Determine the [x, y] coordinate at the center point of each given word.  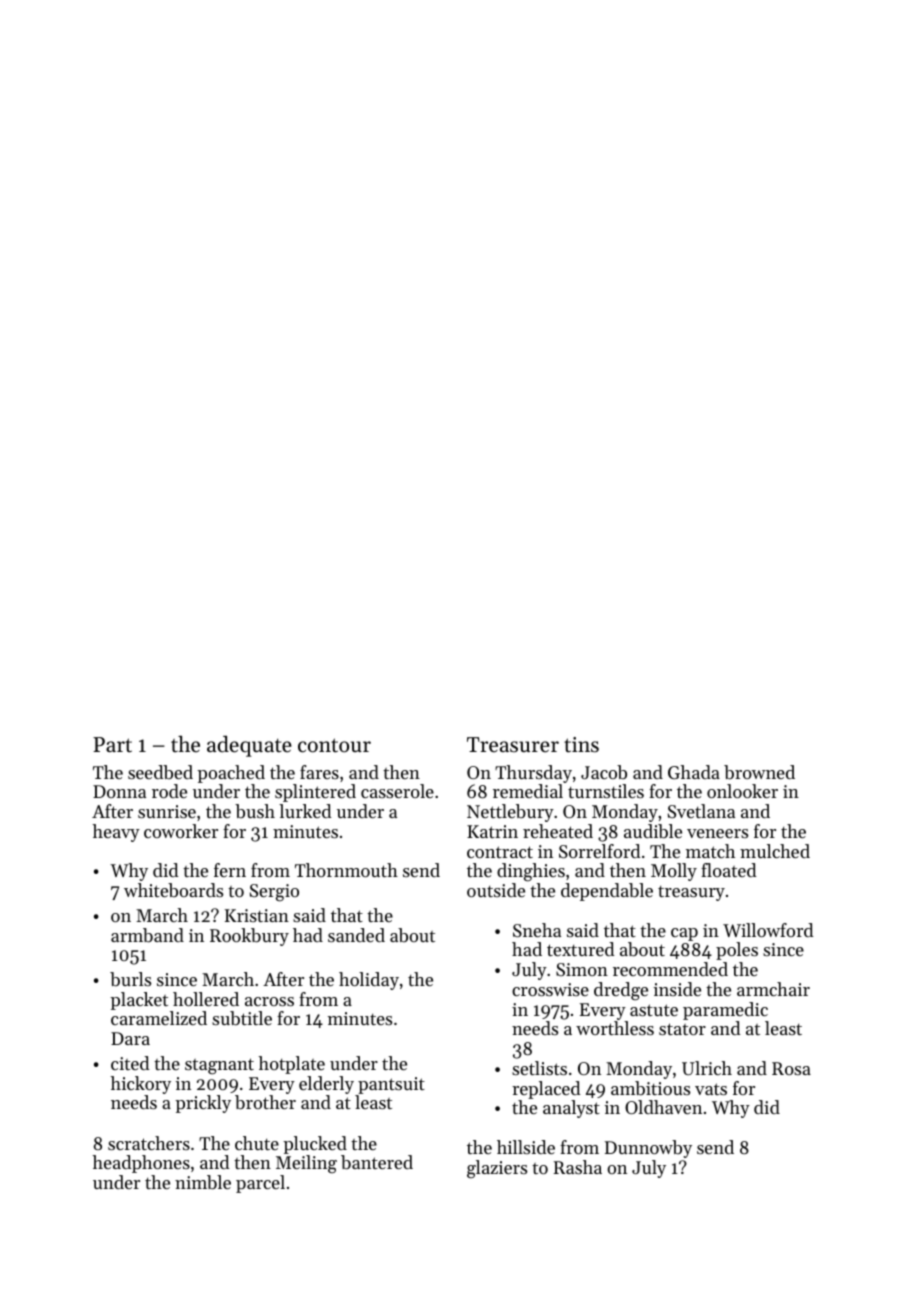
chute [257, 1143]
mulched [775, 851]
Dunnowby [648, 1149]
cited [130, 1063]
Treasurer [513, 745]
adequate [249, 746]
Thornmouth [346, 870]
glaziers [497, 1169]
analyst [571, 1109]
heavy [116, 833]
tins [581, 745]
